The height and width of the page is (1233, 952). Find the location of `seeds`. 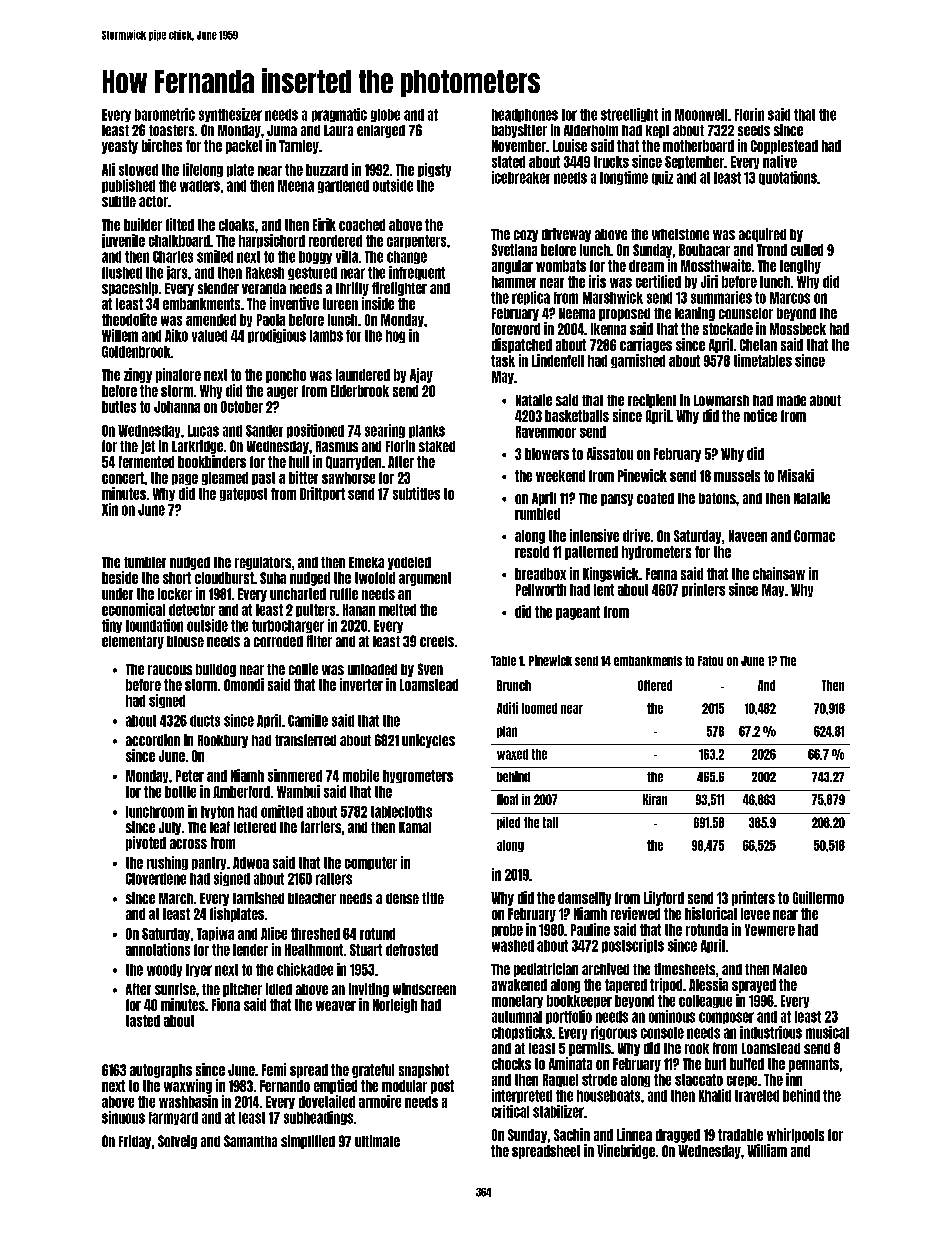

seeds is located at coordinates (754, 130).
